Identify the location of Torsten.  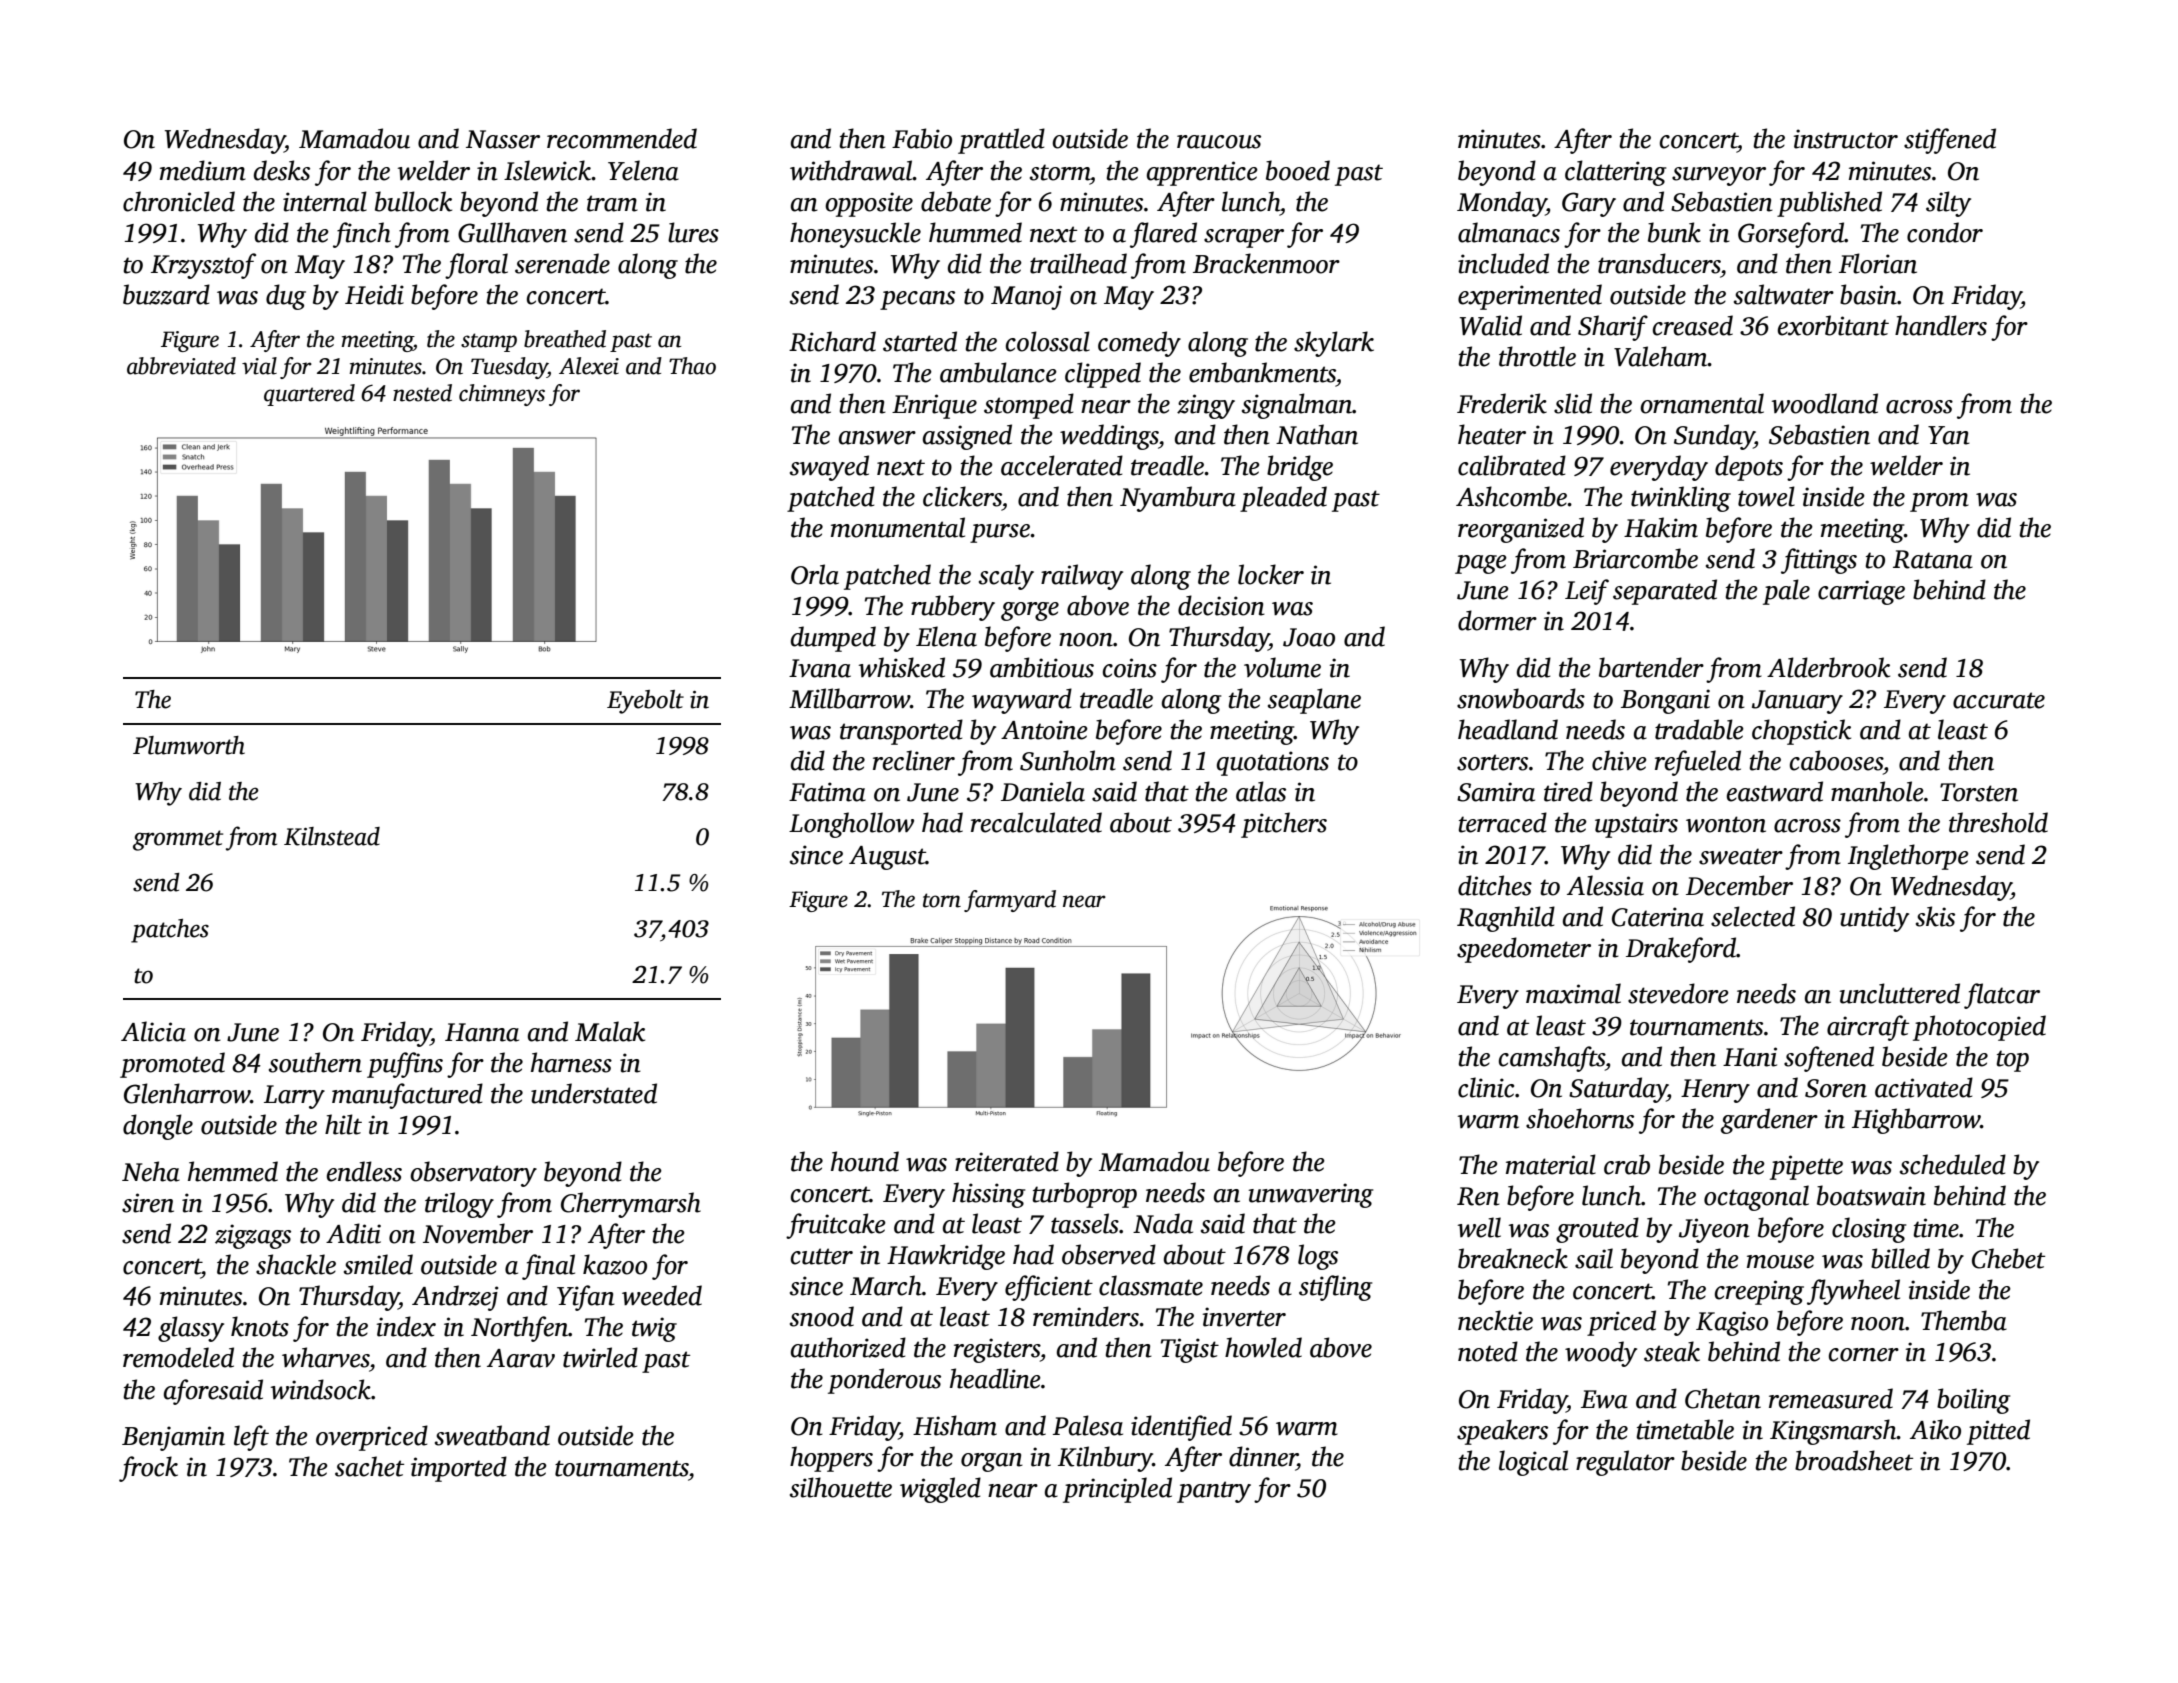
(1979, 792).
